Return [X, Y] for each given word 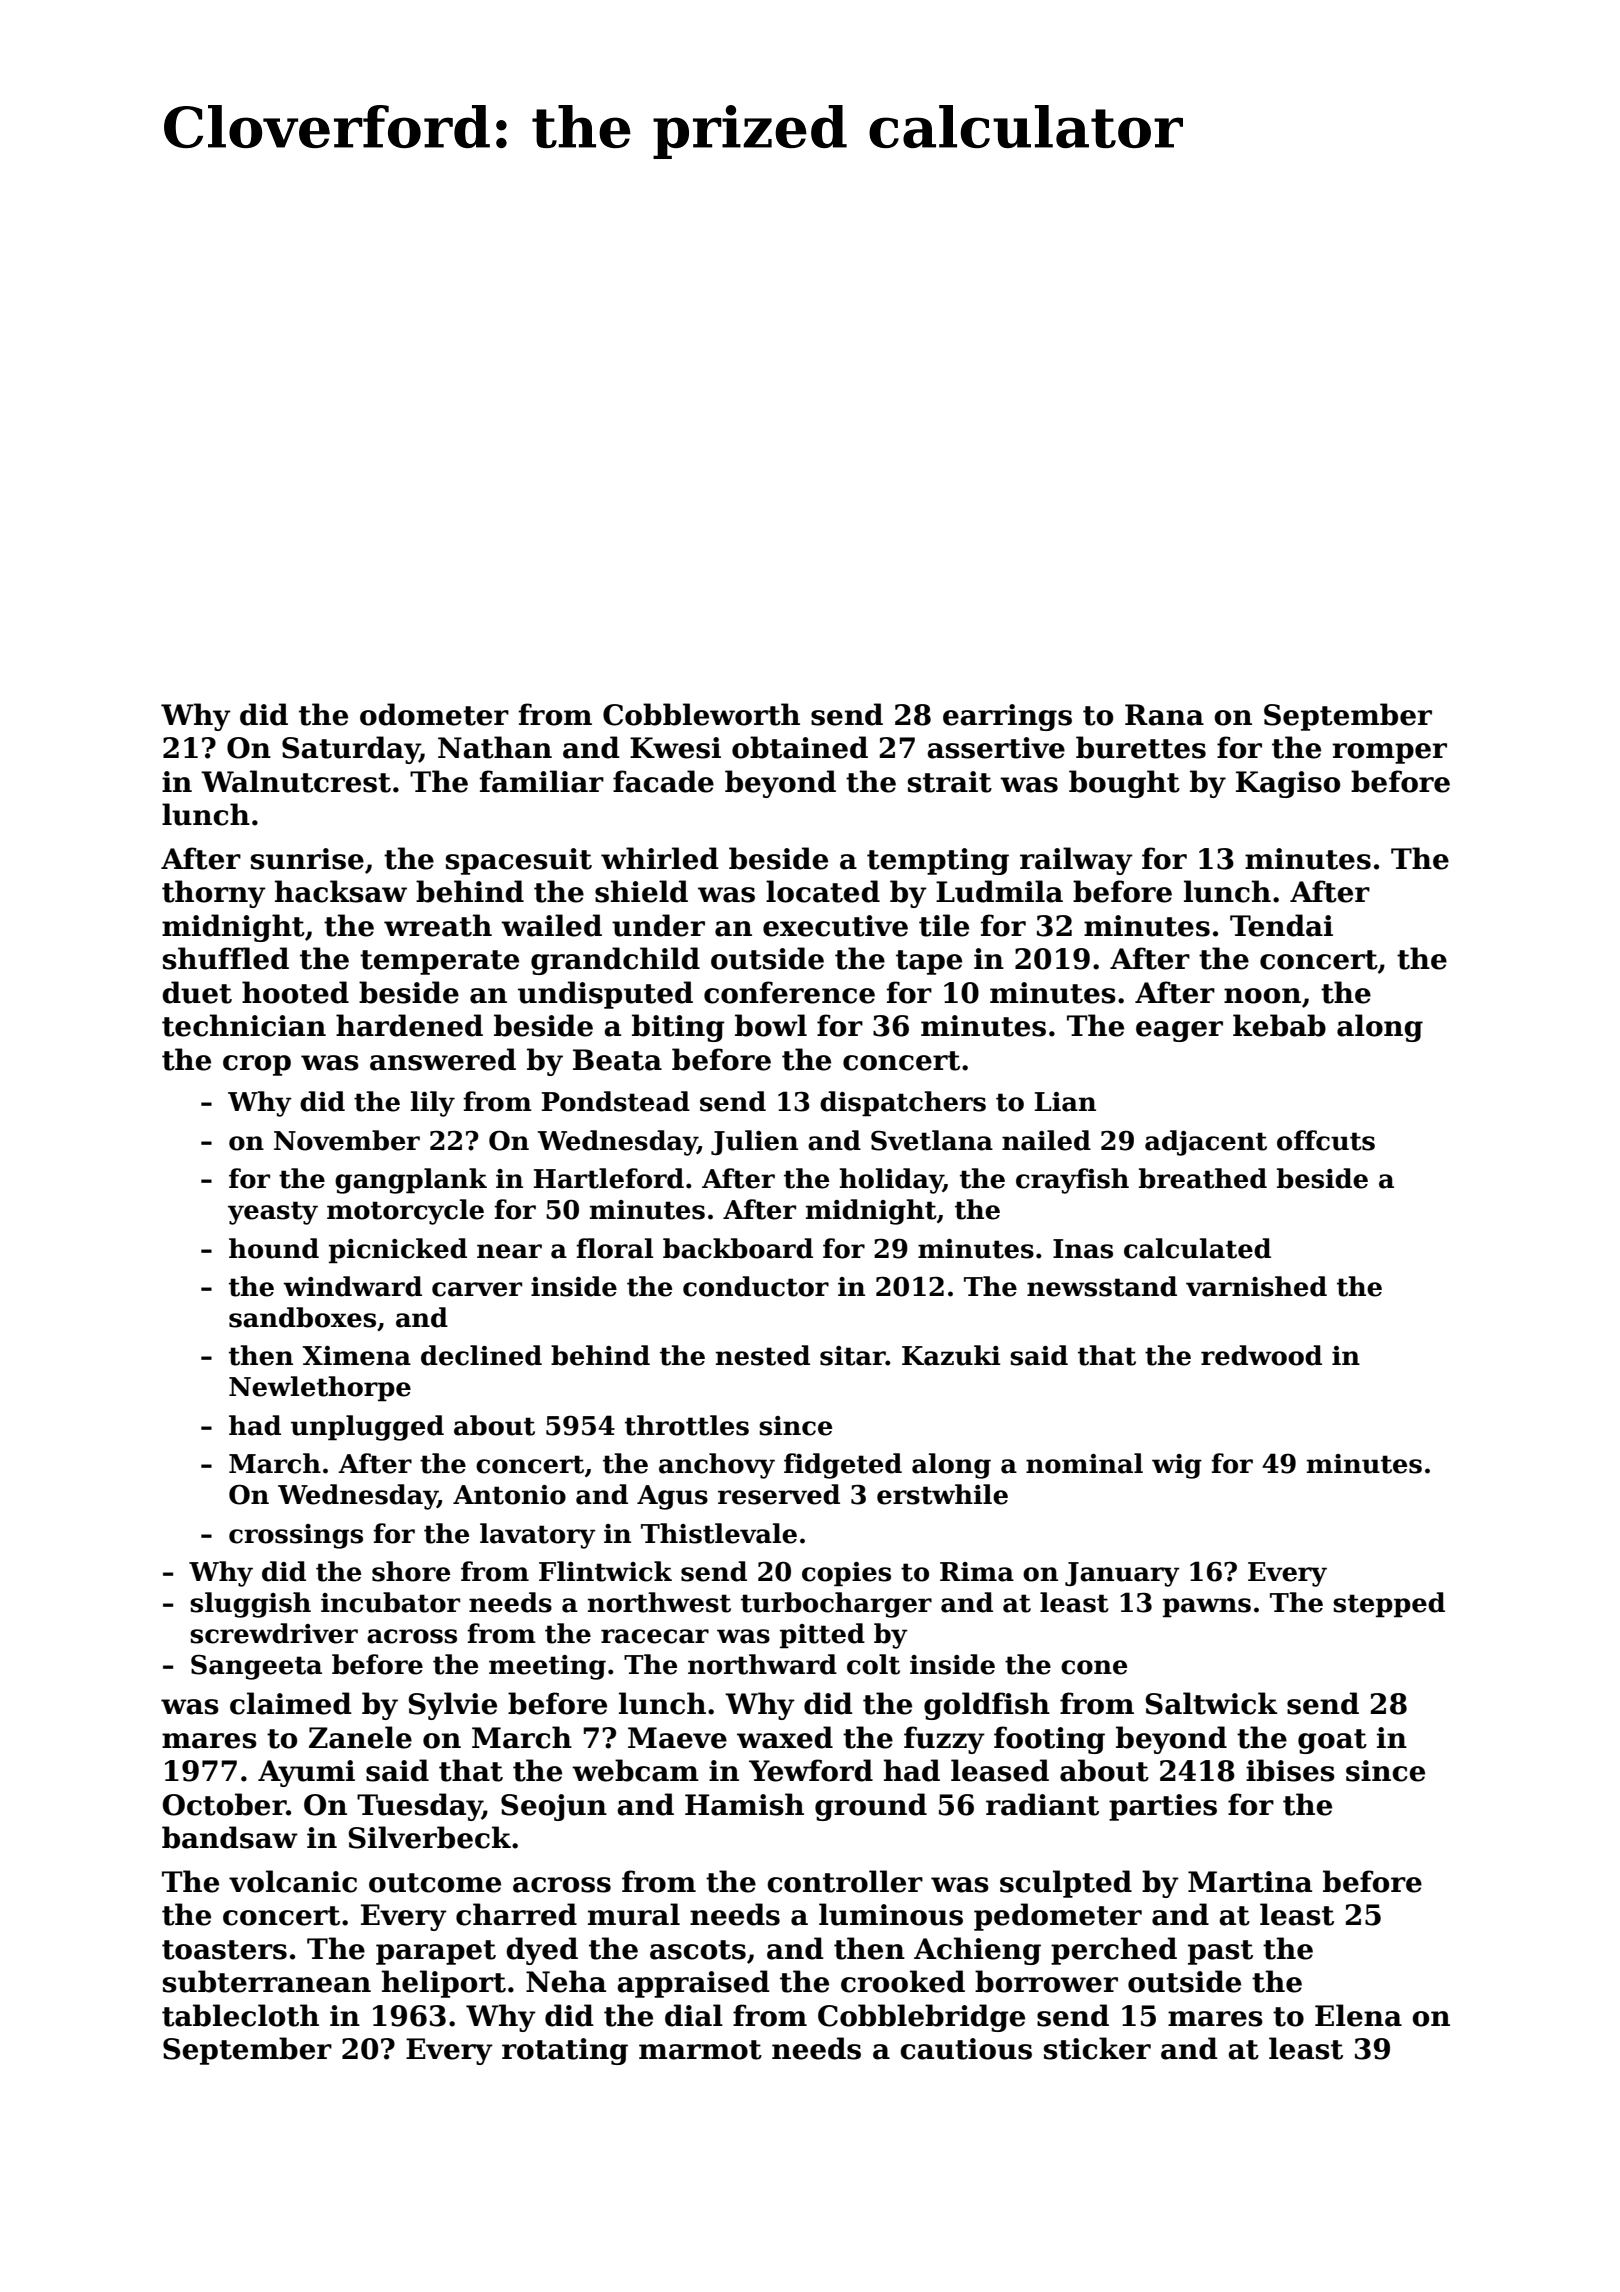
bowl [771, 1025]
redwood [1261, 1355]
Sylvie [453, 1706]
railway [1076, 861]
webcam [635, 1770]
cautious [966, 2049]
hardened [409, 1025]
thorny [214, 894]
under [658, 925]
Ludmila [999, 891]
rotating [565, 2051]
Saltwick [1211, 1703]
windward [352, 1286]
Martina [1250, 1882]
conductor [756, 1286]
